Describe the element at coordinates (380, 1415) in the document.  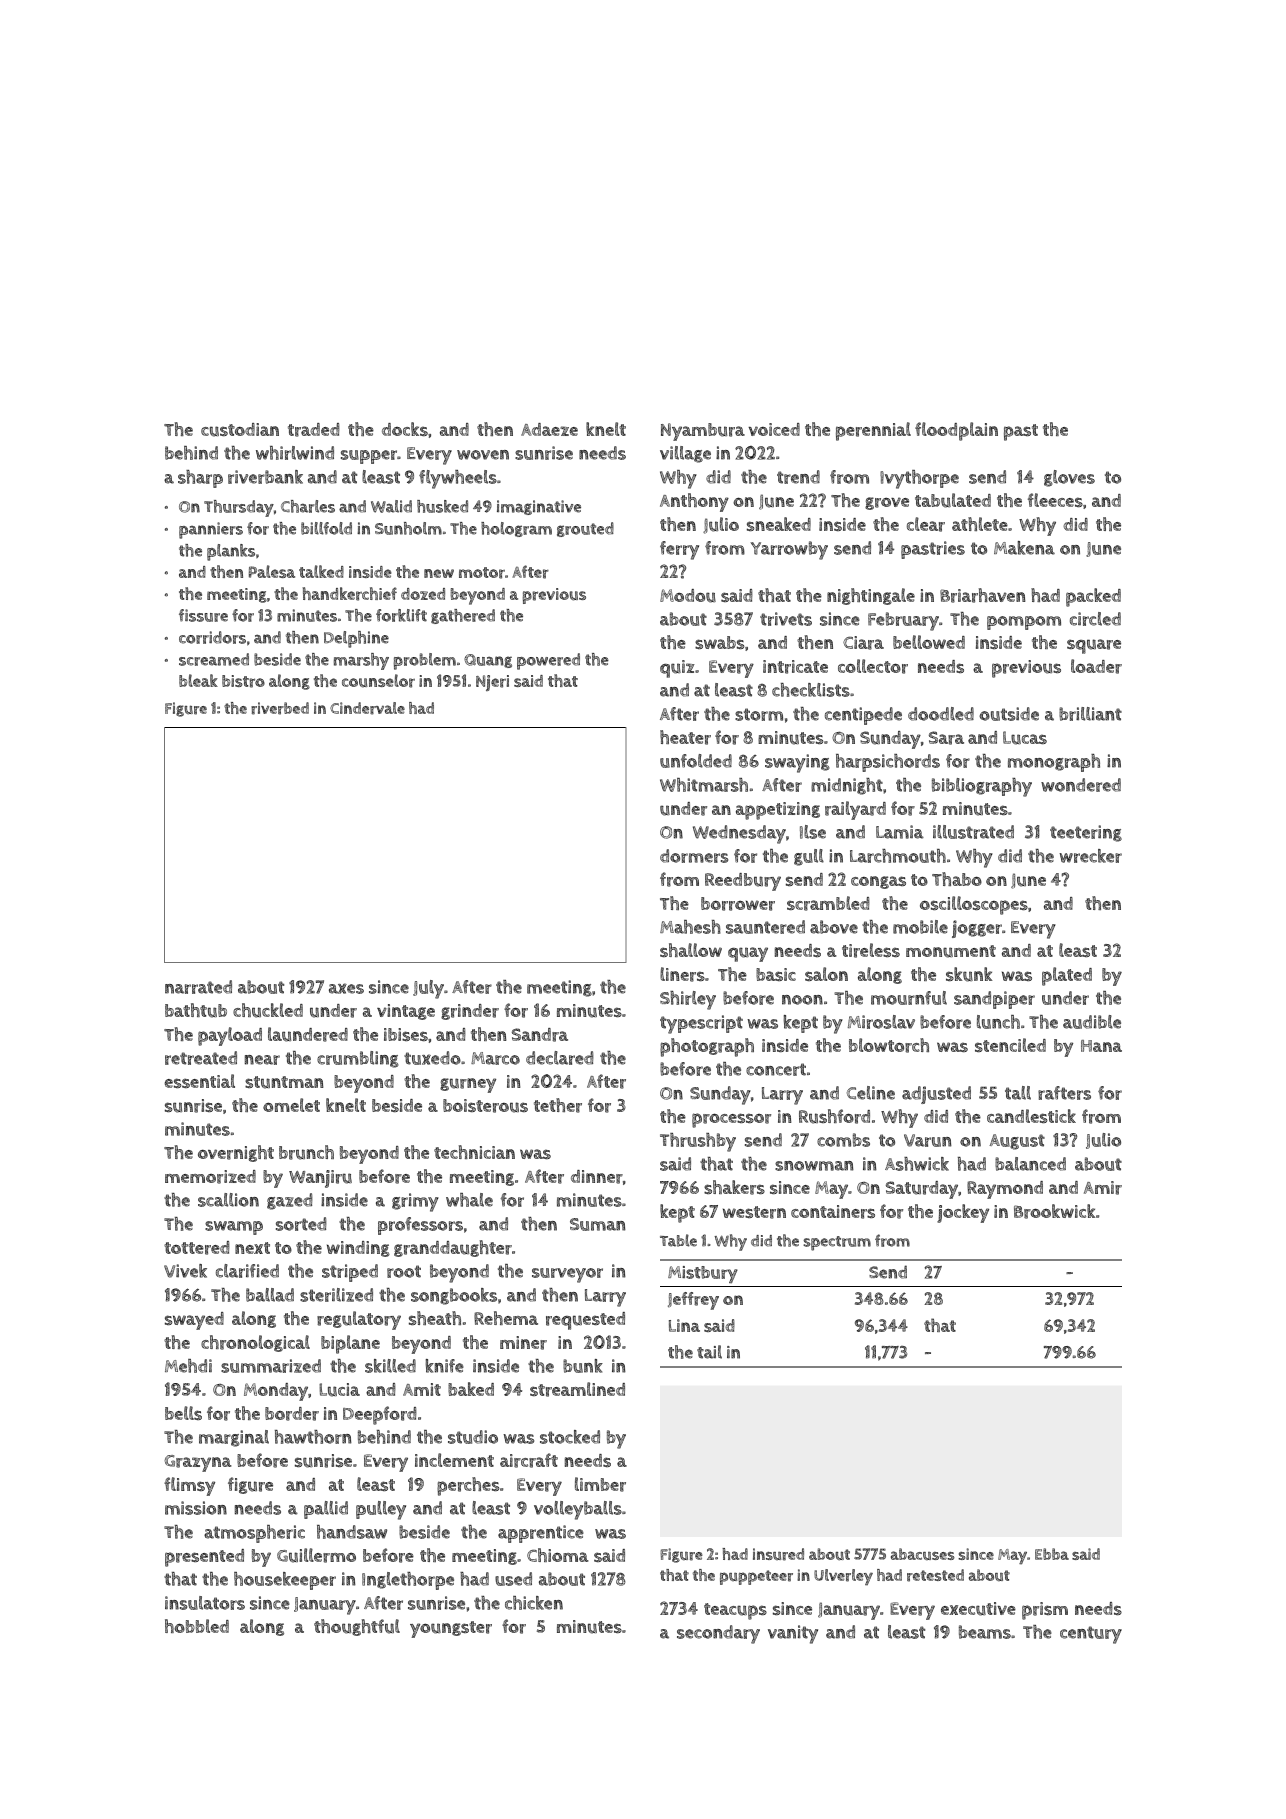
I see `Deepford` at that location.
